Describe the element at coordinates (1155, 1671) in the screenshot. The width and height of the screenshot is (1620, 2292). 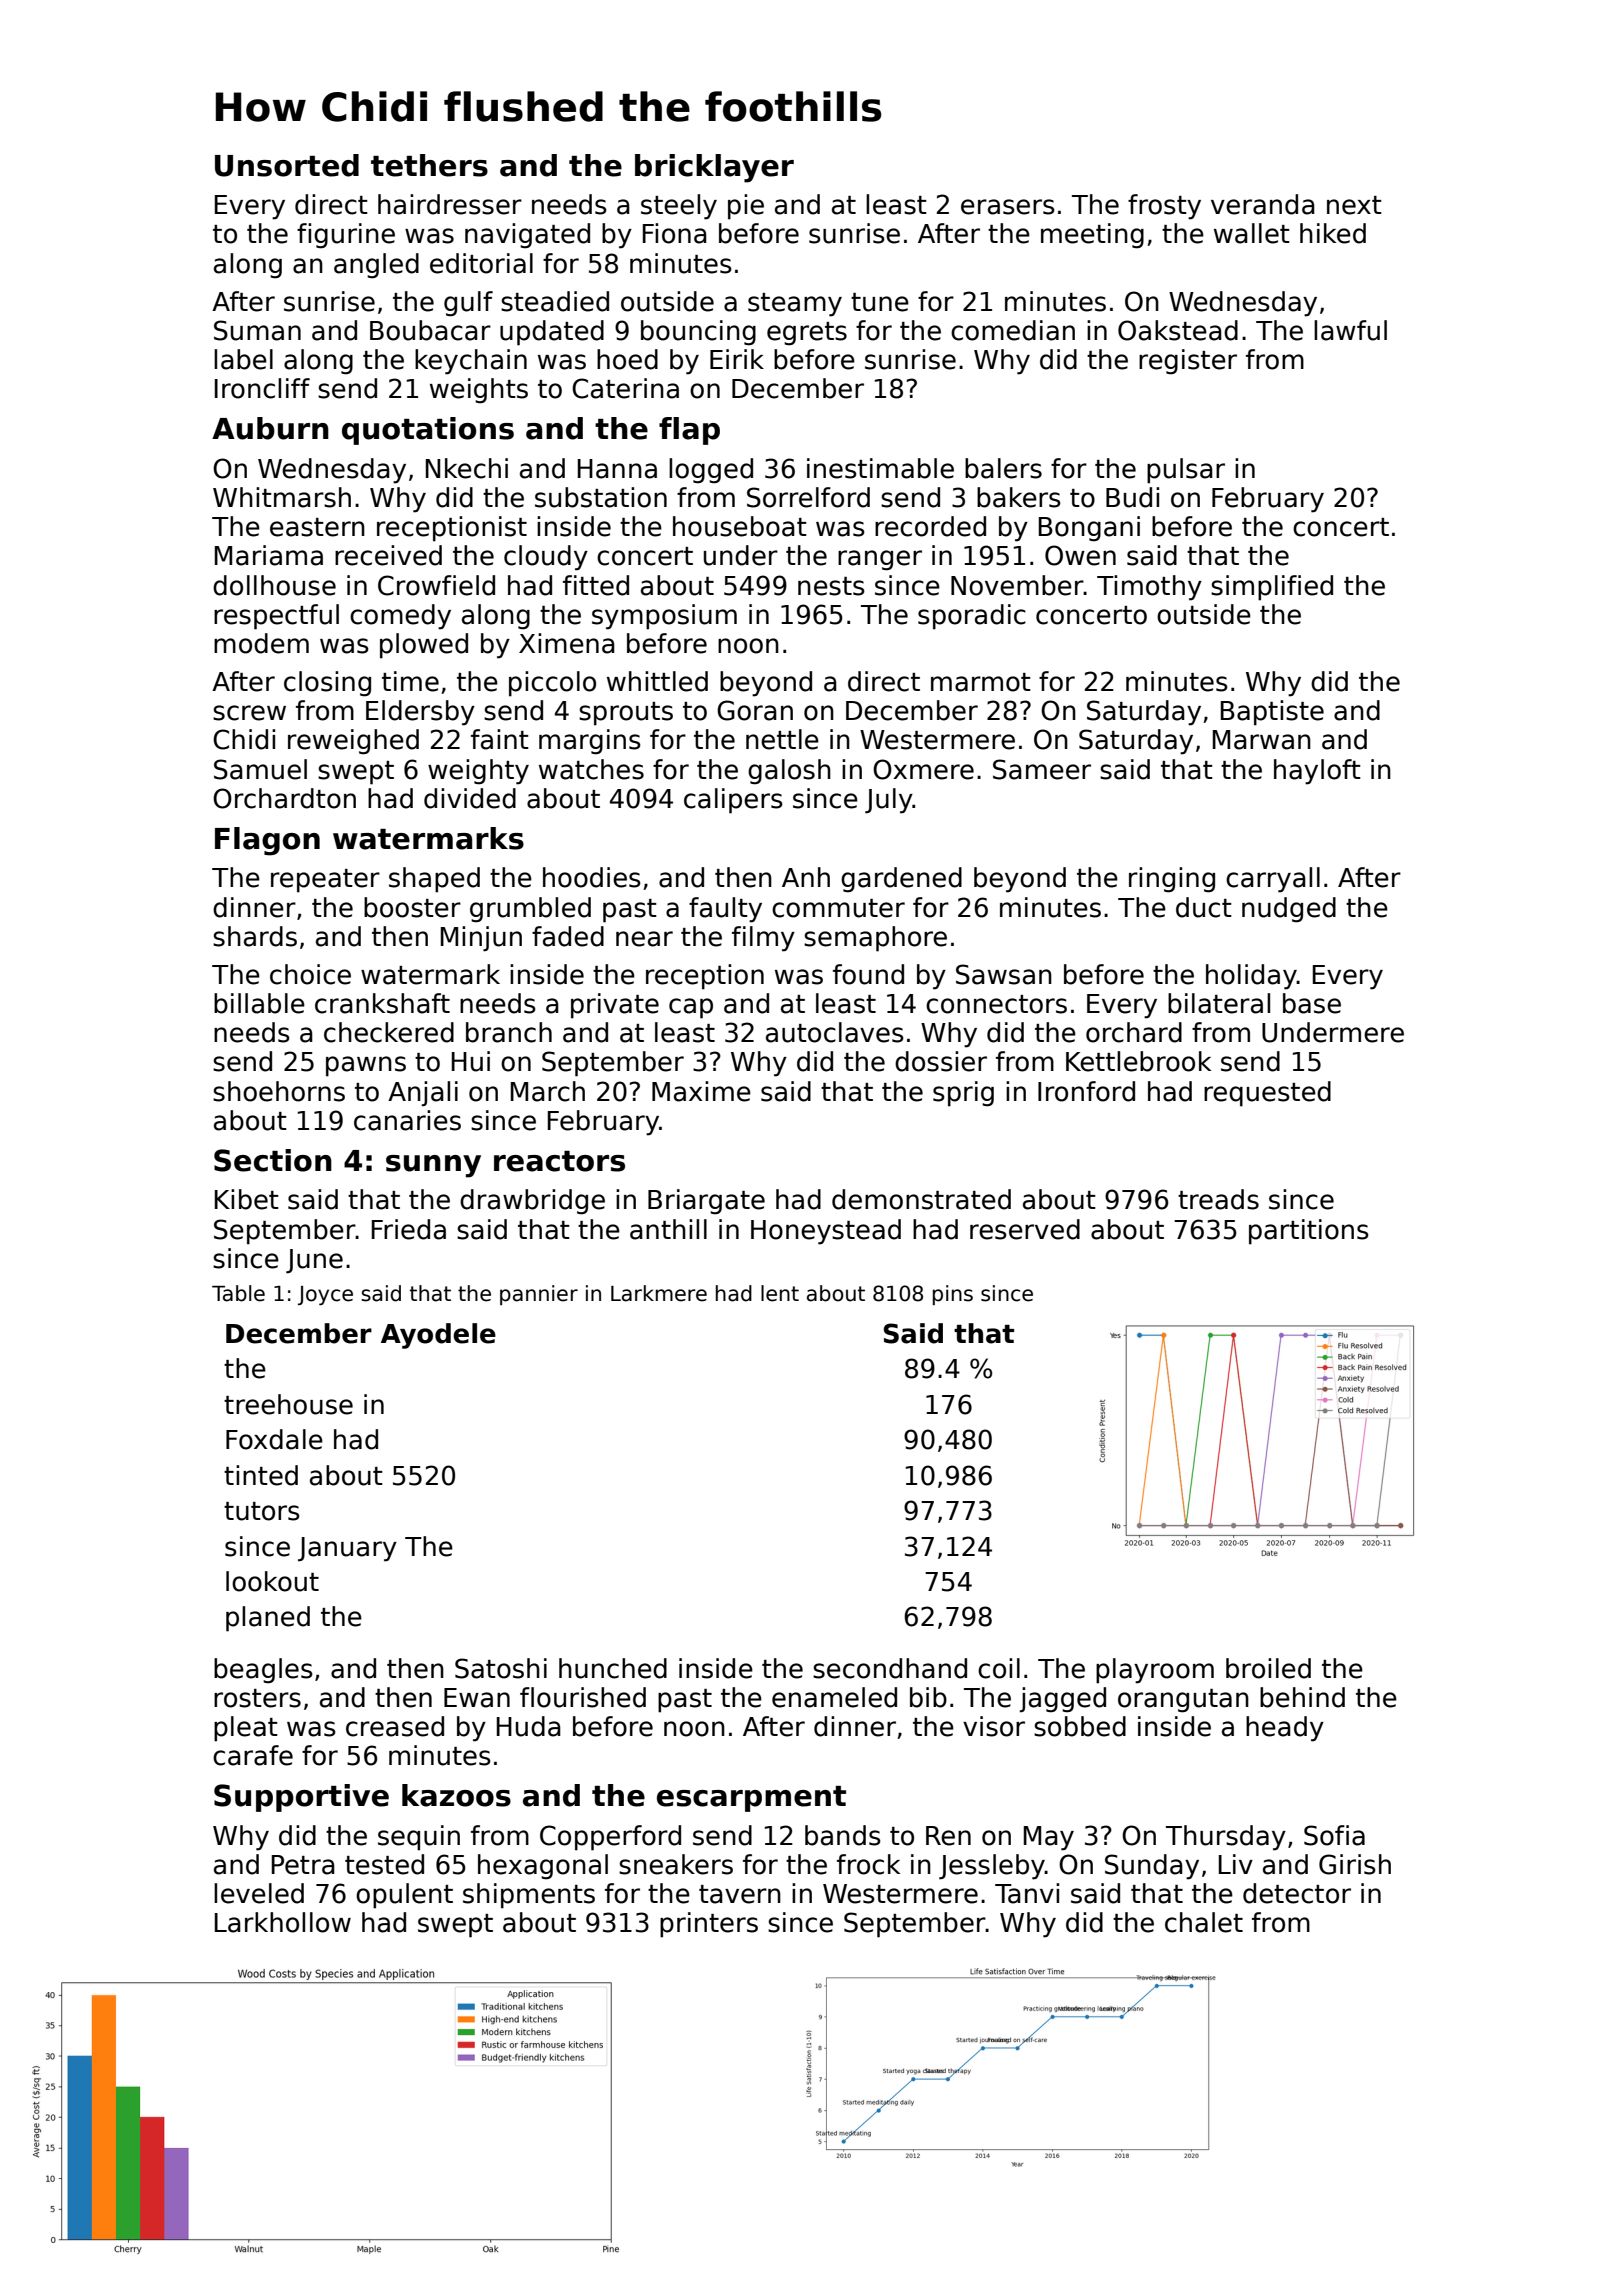
I see `playroom` at that location.
